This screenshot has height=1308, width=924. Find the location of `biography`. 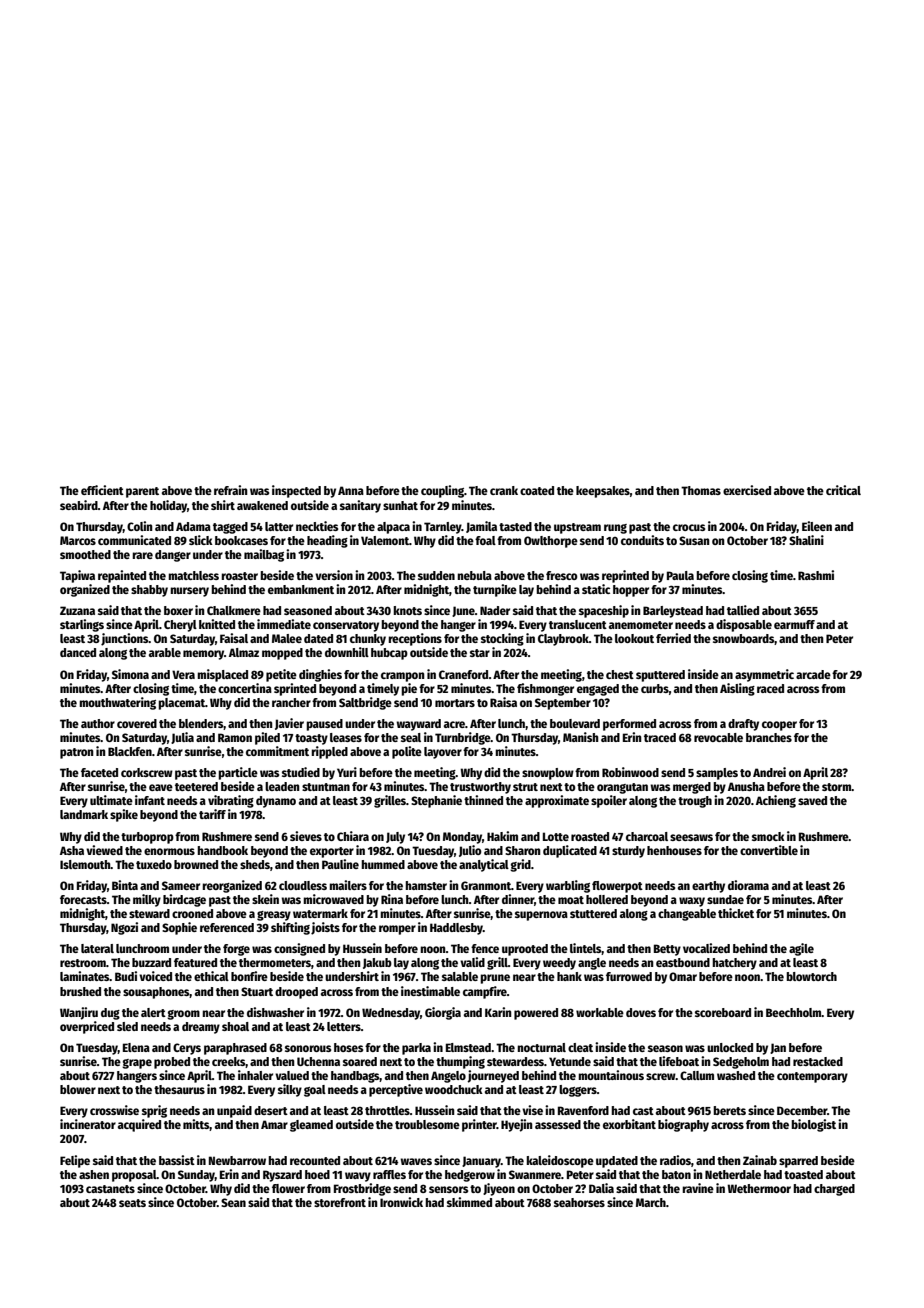

biography is located at coordinates (683, 1125).
